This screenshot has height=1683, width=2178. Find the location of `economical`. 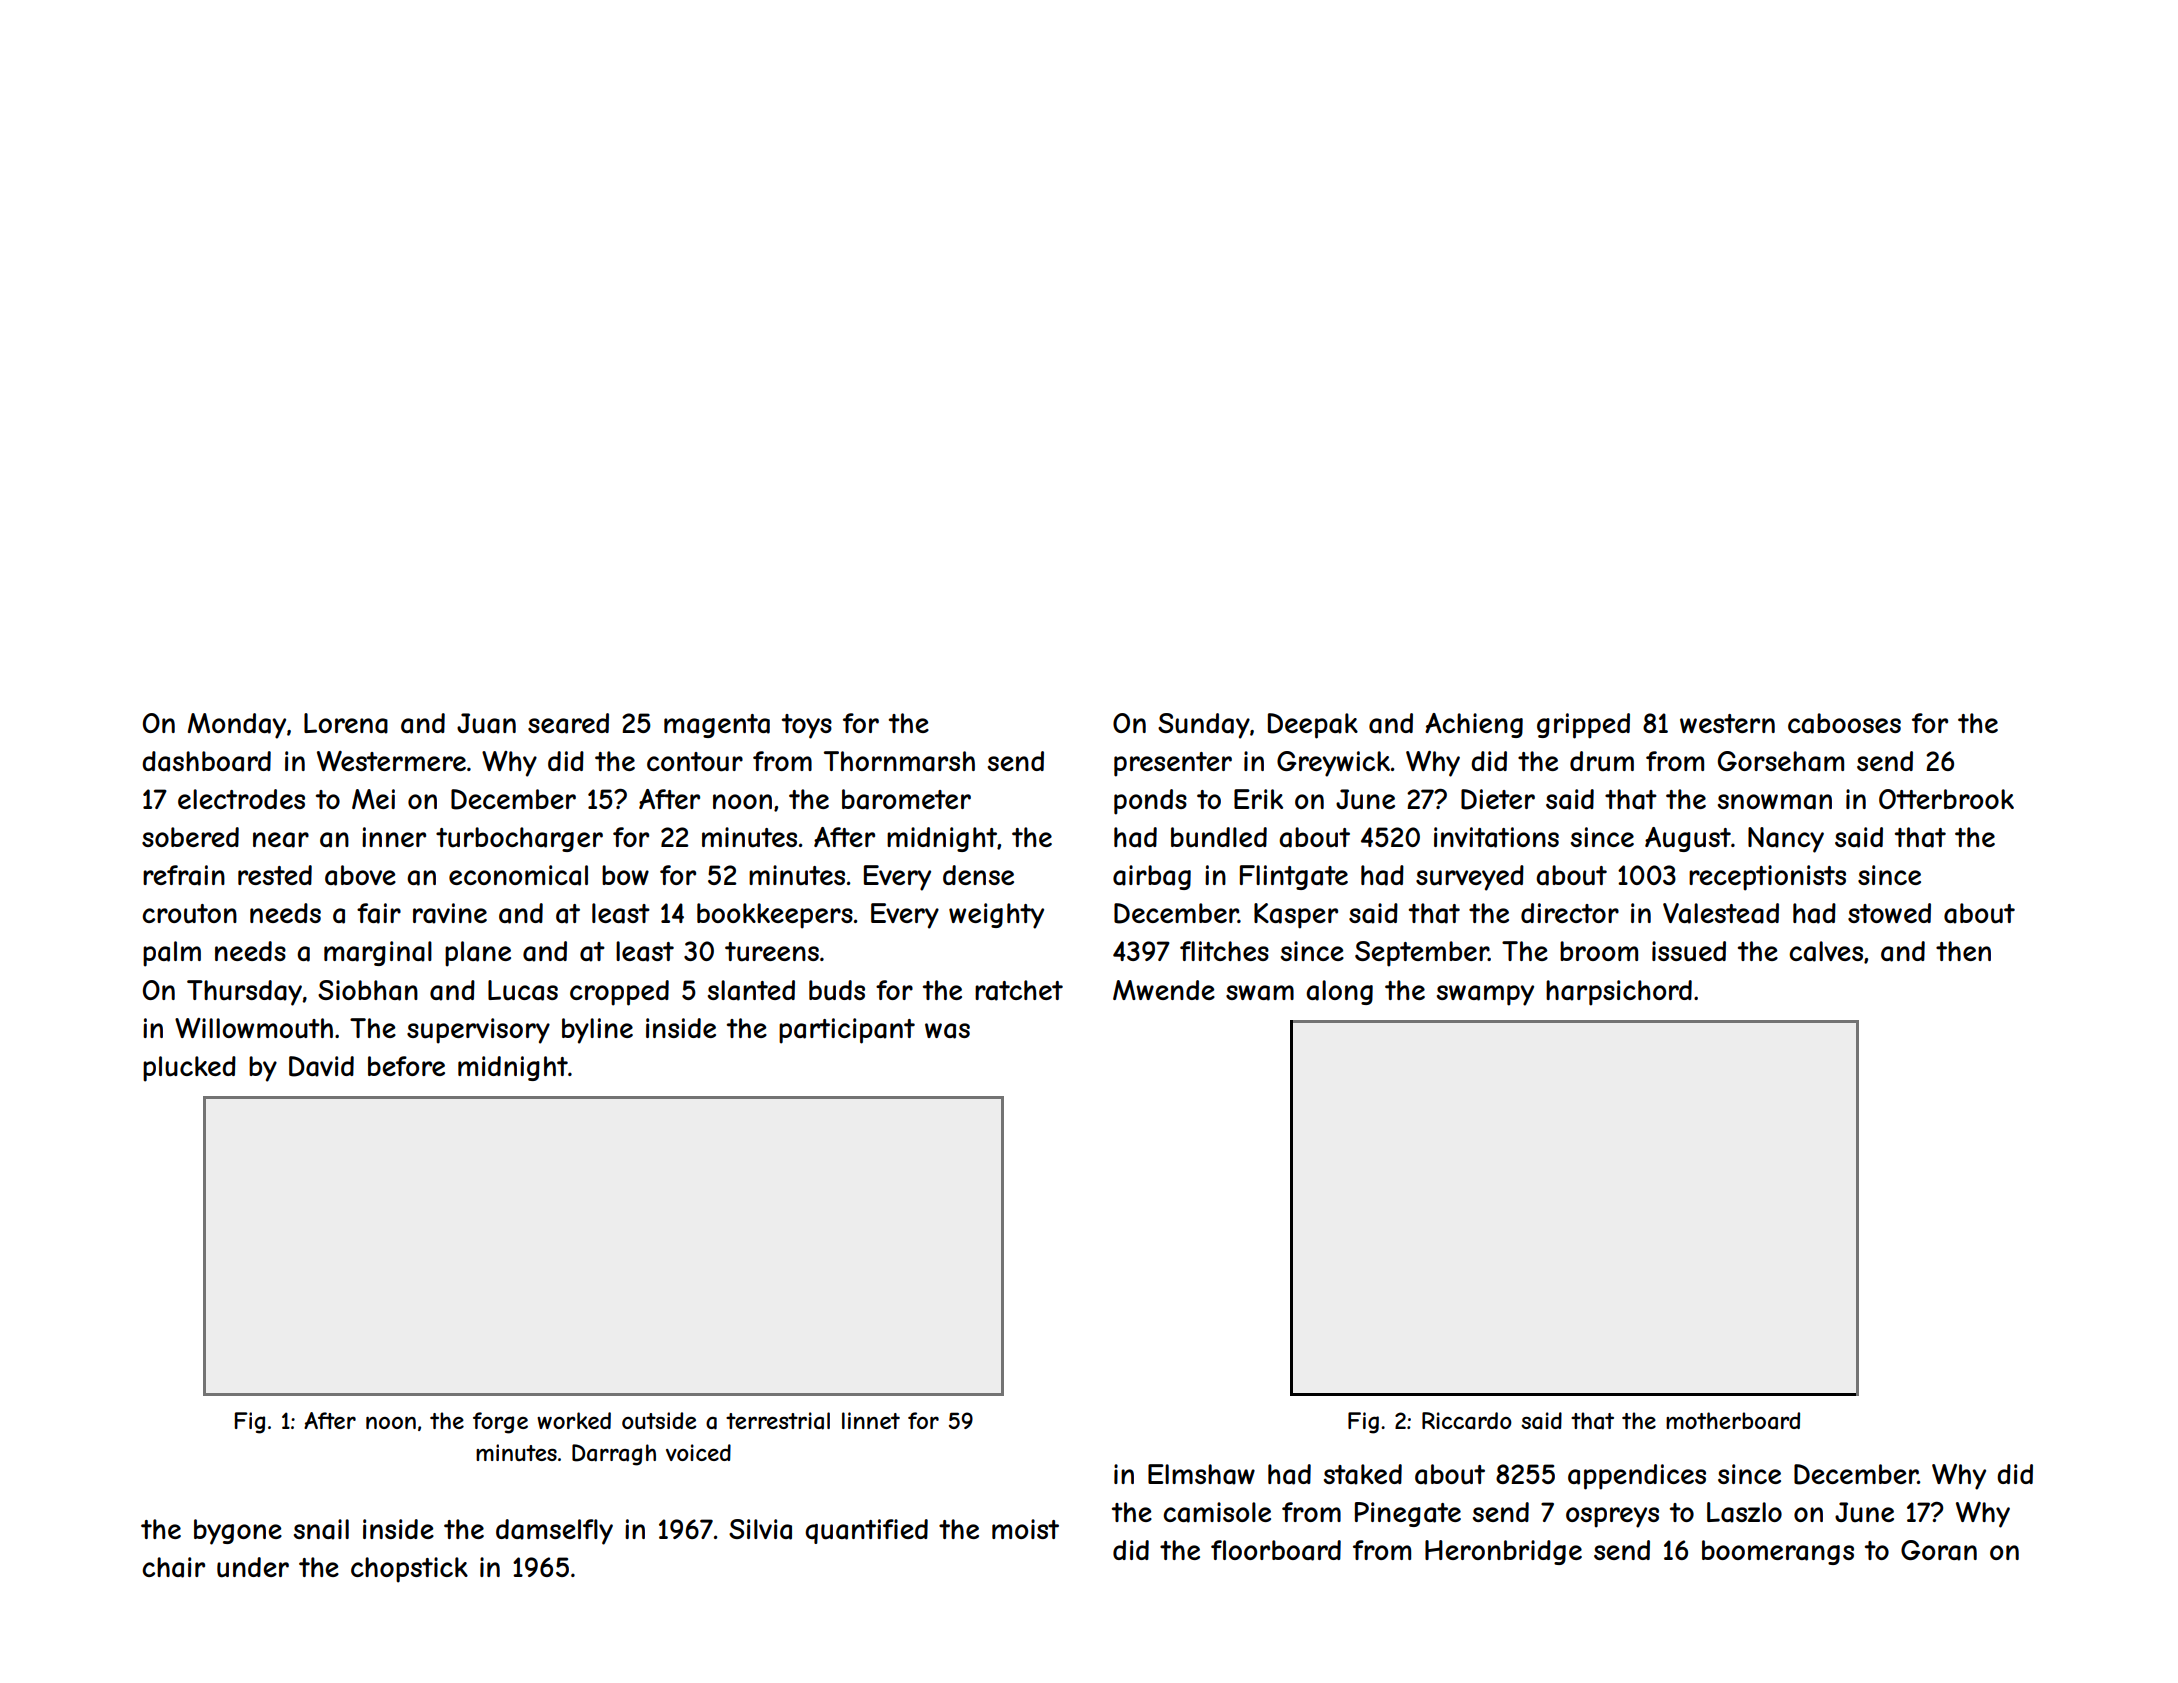

economical is located at coordinates (518, 875).
